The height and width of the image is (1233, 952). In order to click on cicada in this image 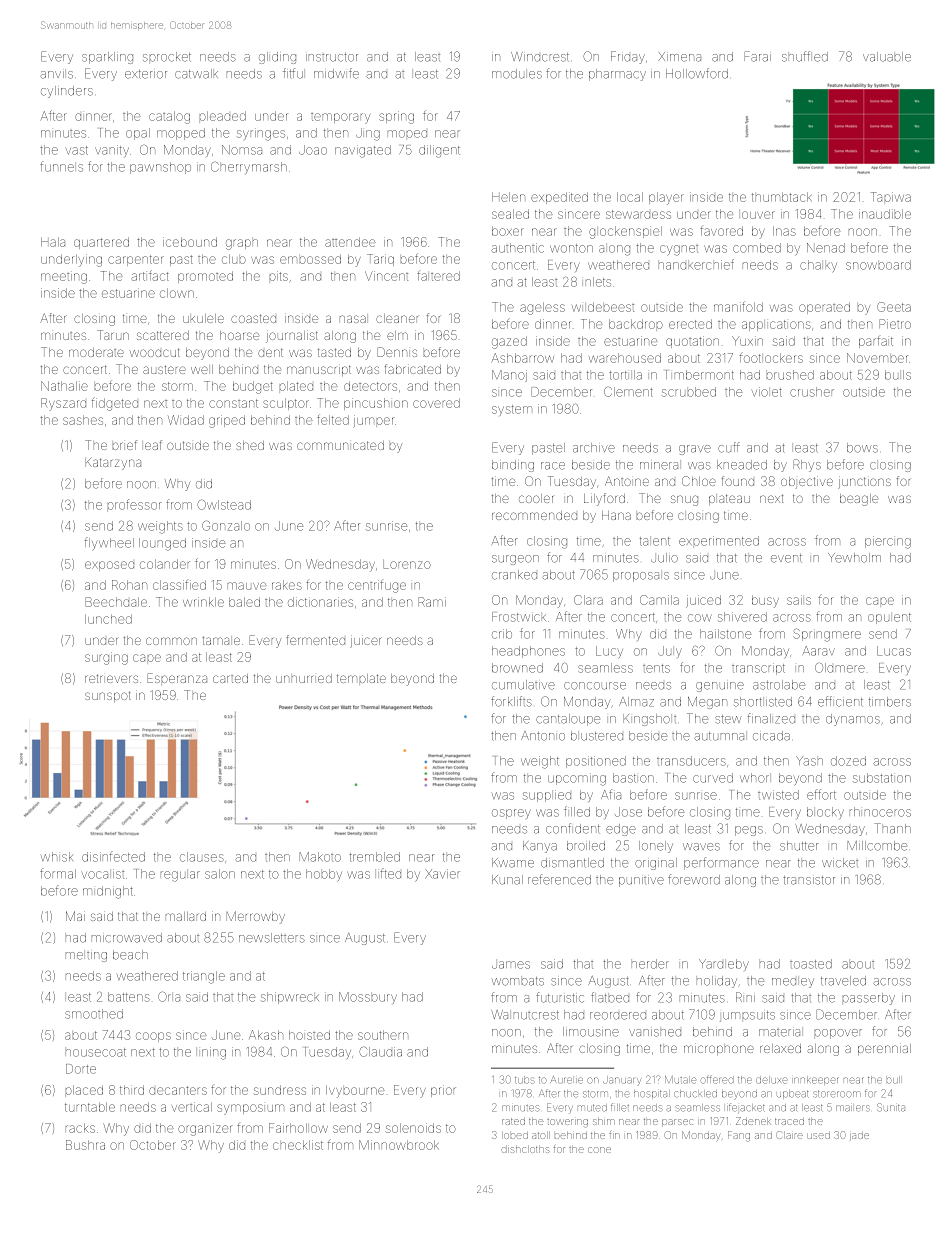, I will do `click(771, 736)`.
